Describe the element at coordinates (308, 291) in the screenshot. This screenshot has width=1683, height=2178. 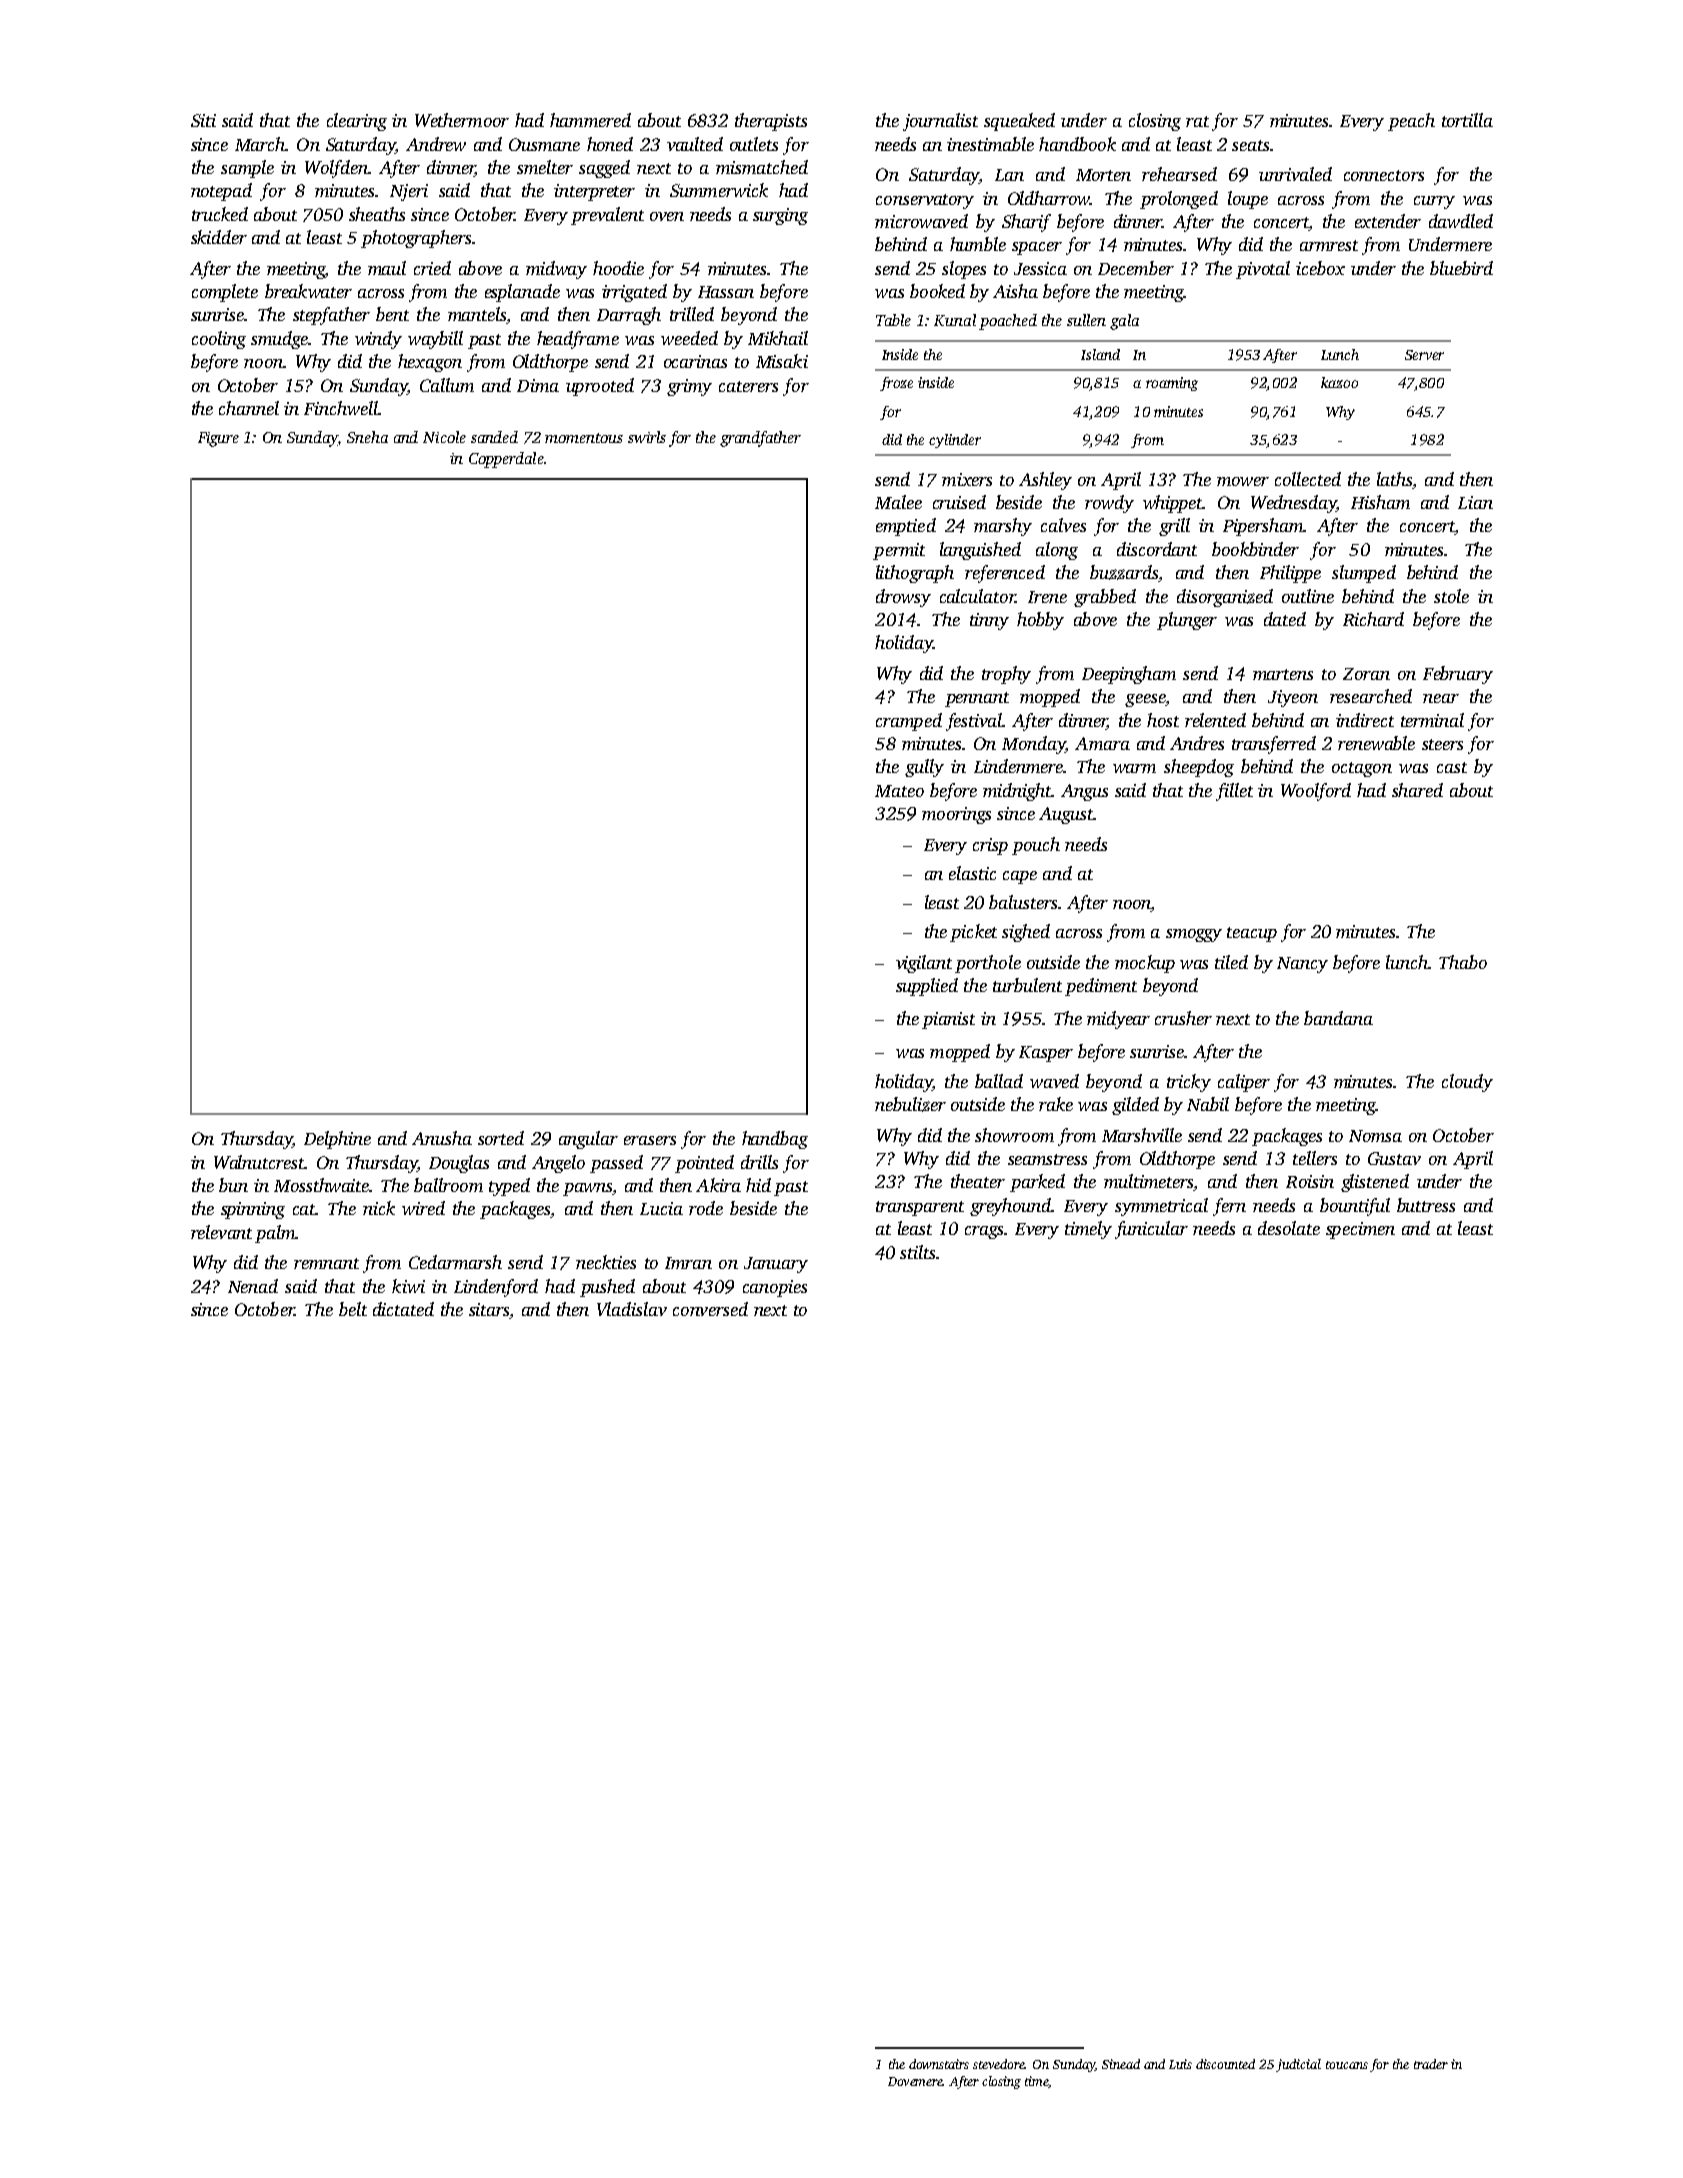
I see `breakwater` at that location.
